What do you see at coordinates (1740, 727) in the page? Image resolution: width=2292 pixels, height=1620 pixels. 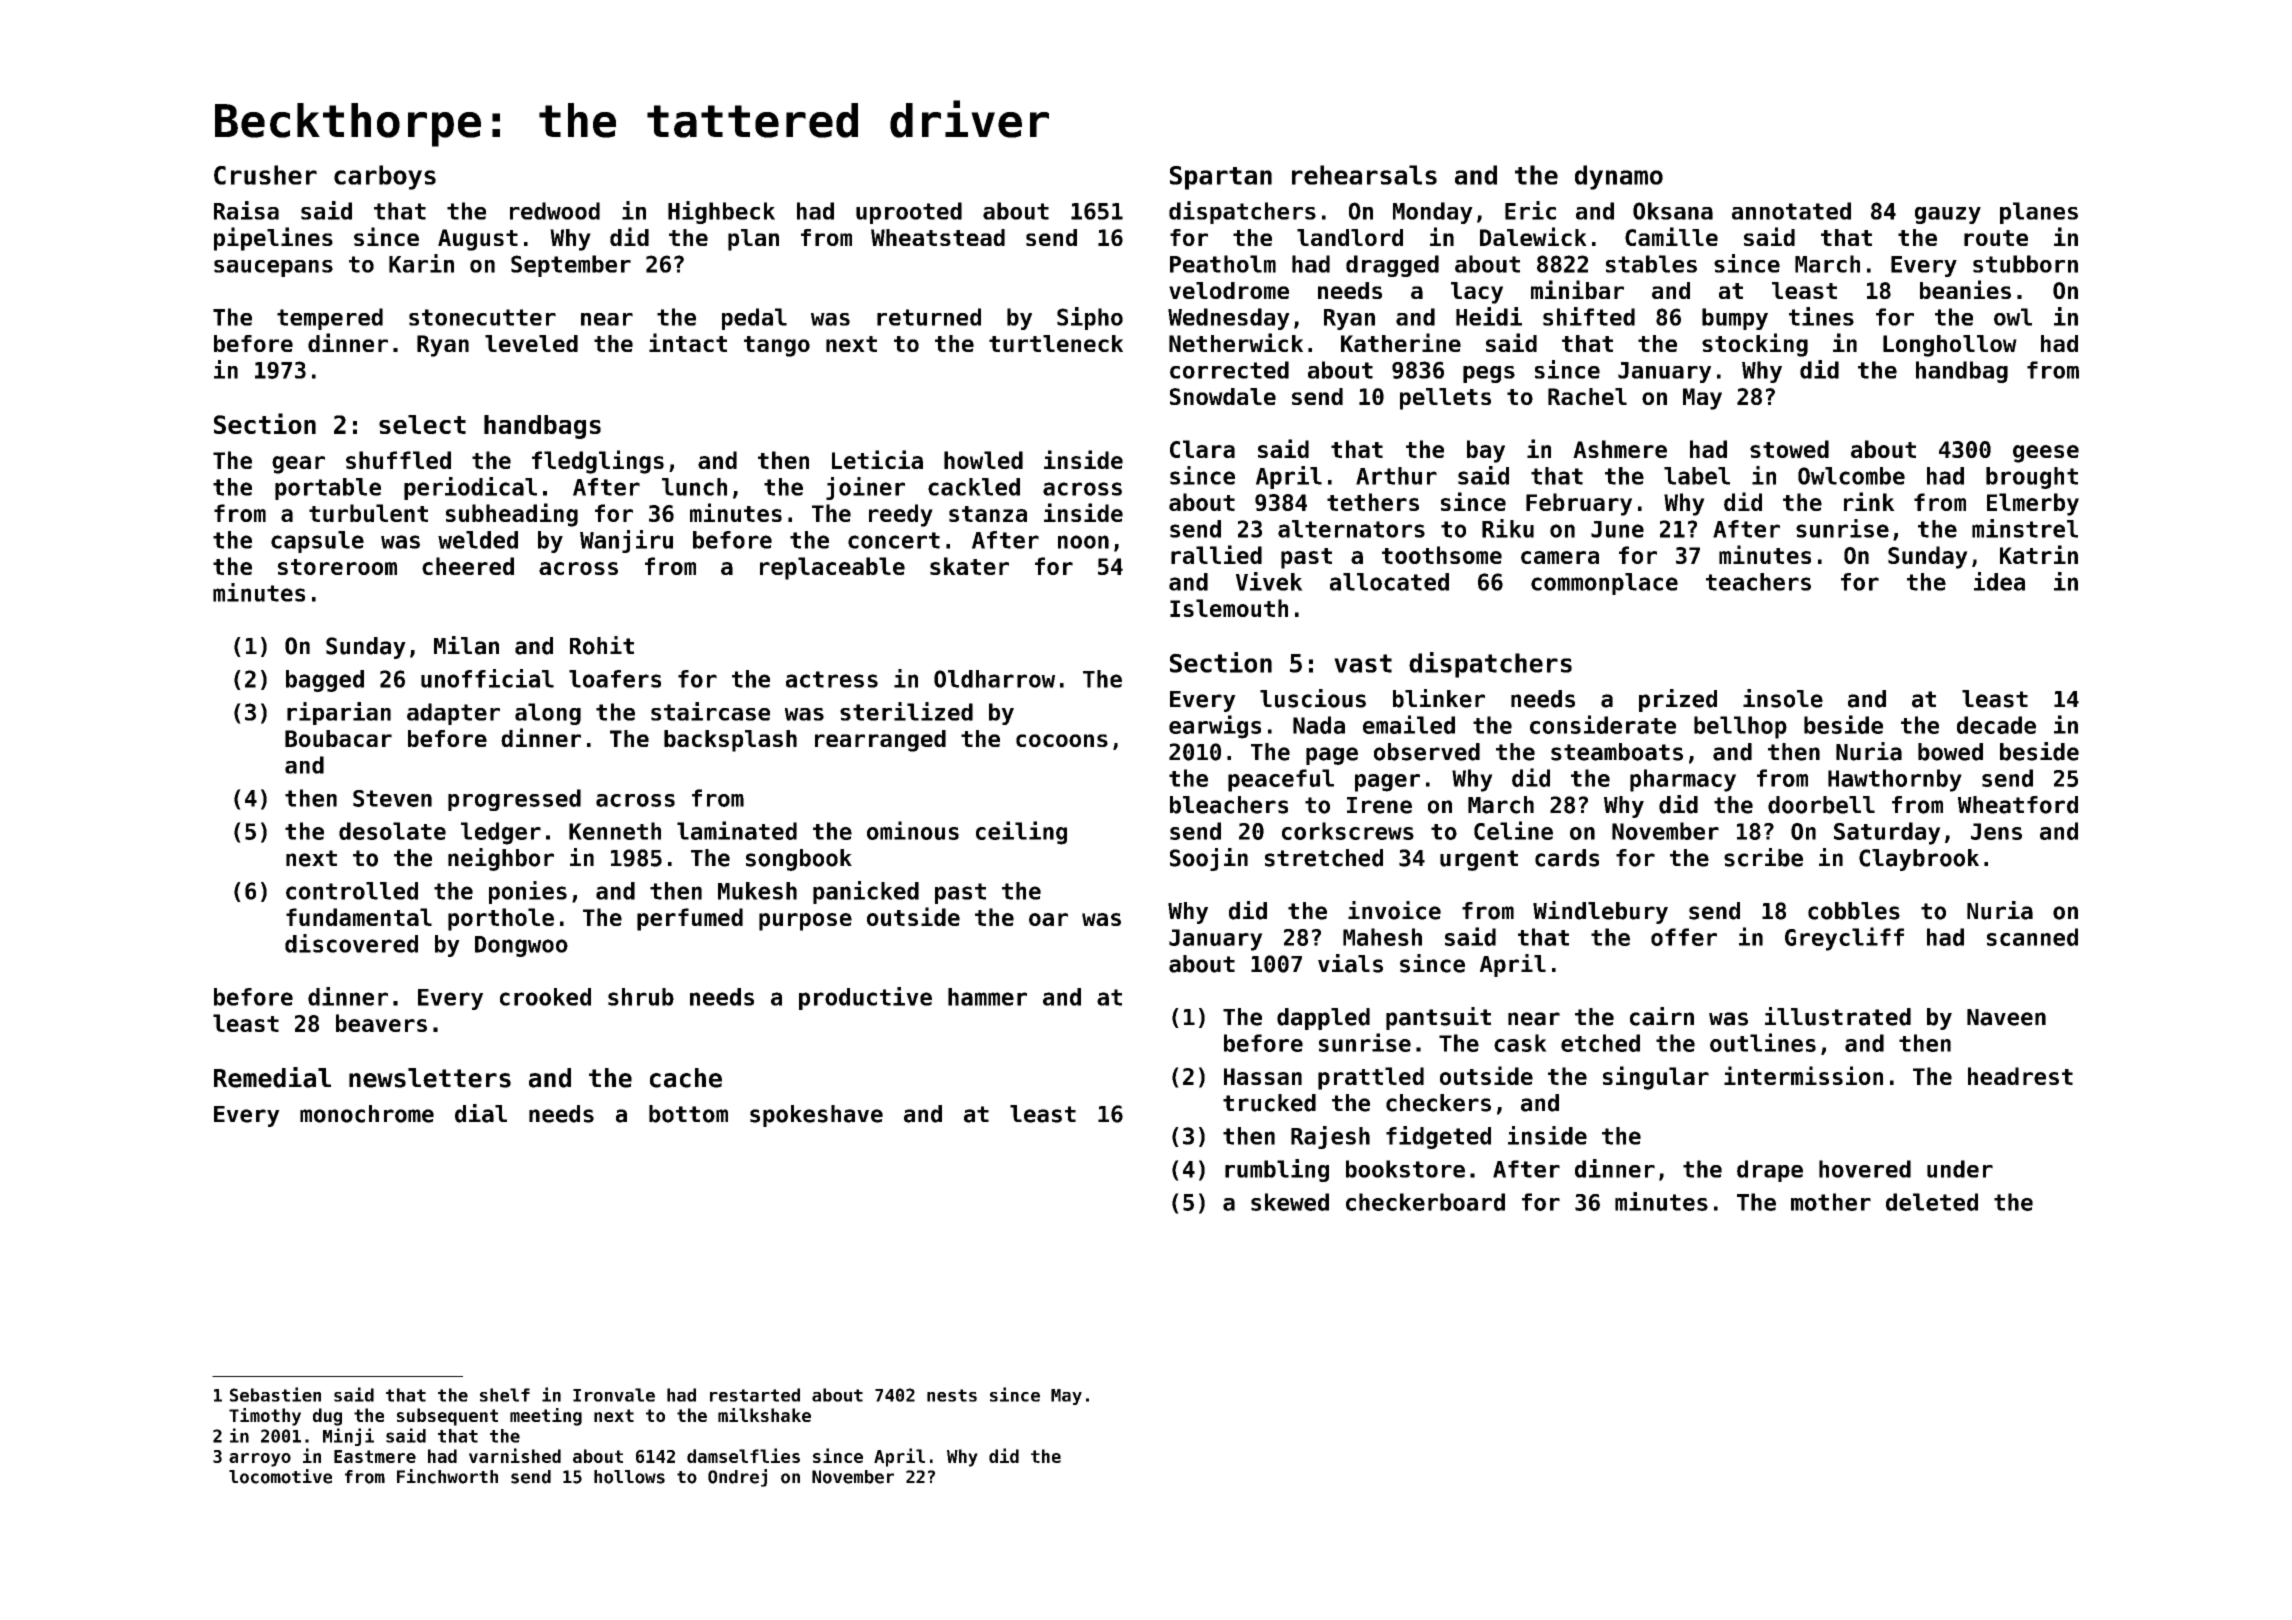 I see `bellhop` at bounding box center [1740, 727].
